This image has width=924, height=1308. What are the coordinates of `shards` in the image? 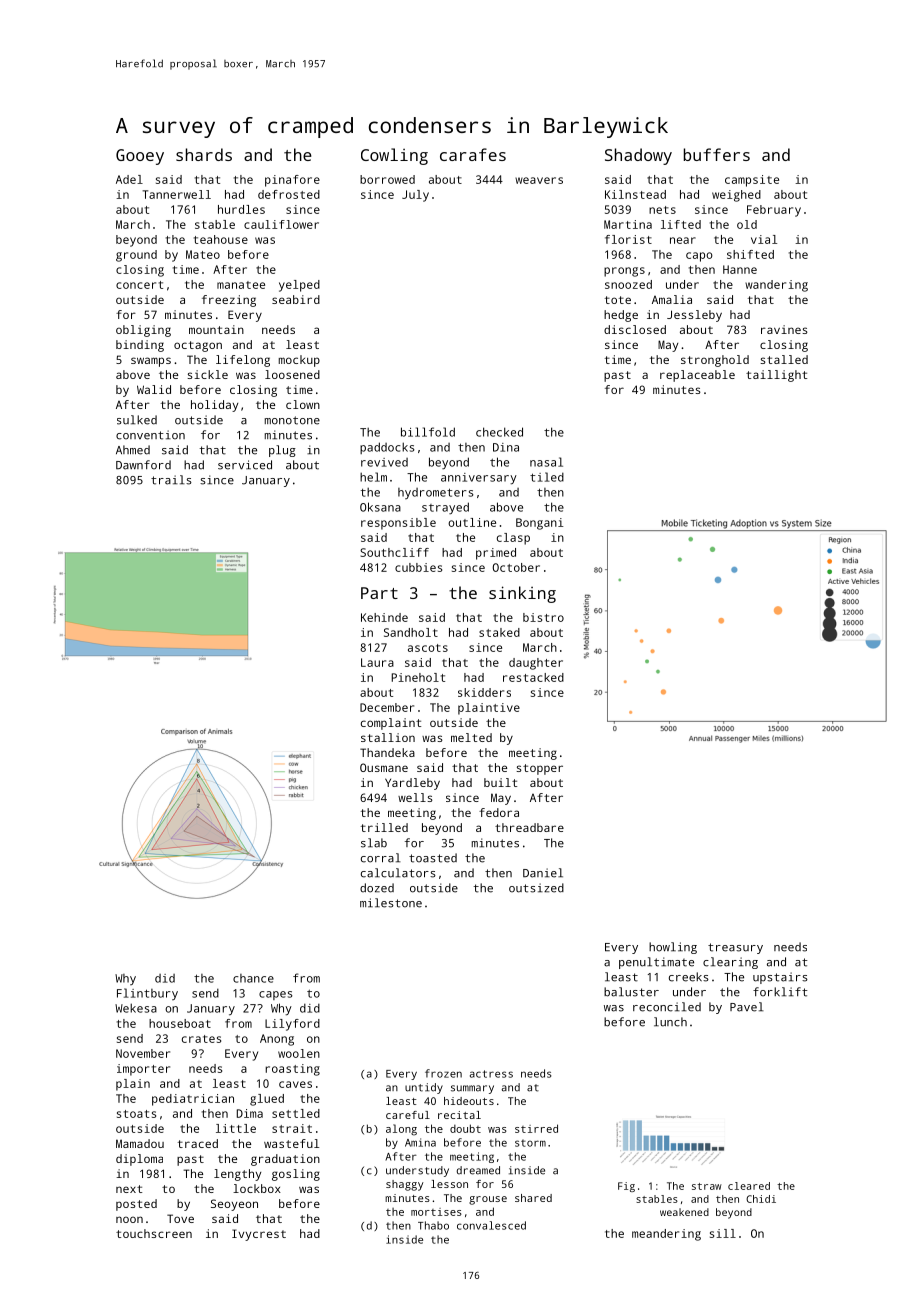 It's located at (204, 154).
